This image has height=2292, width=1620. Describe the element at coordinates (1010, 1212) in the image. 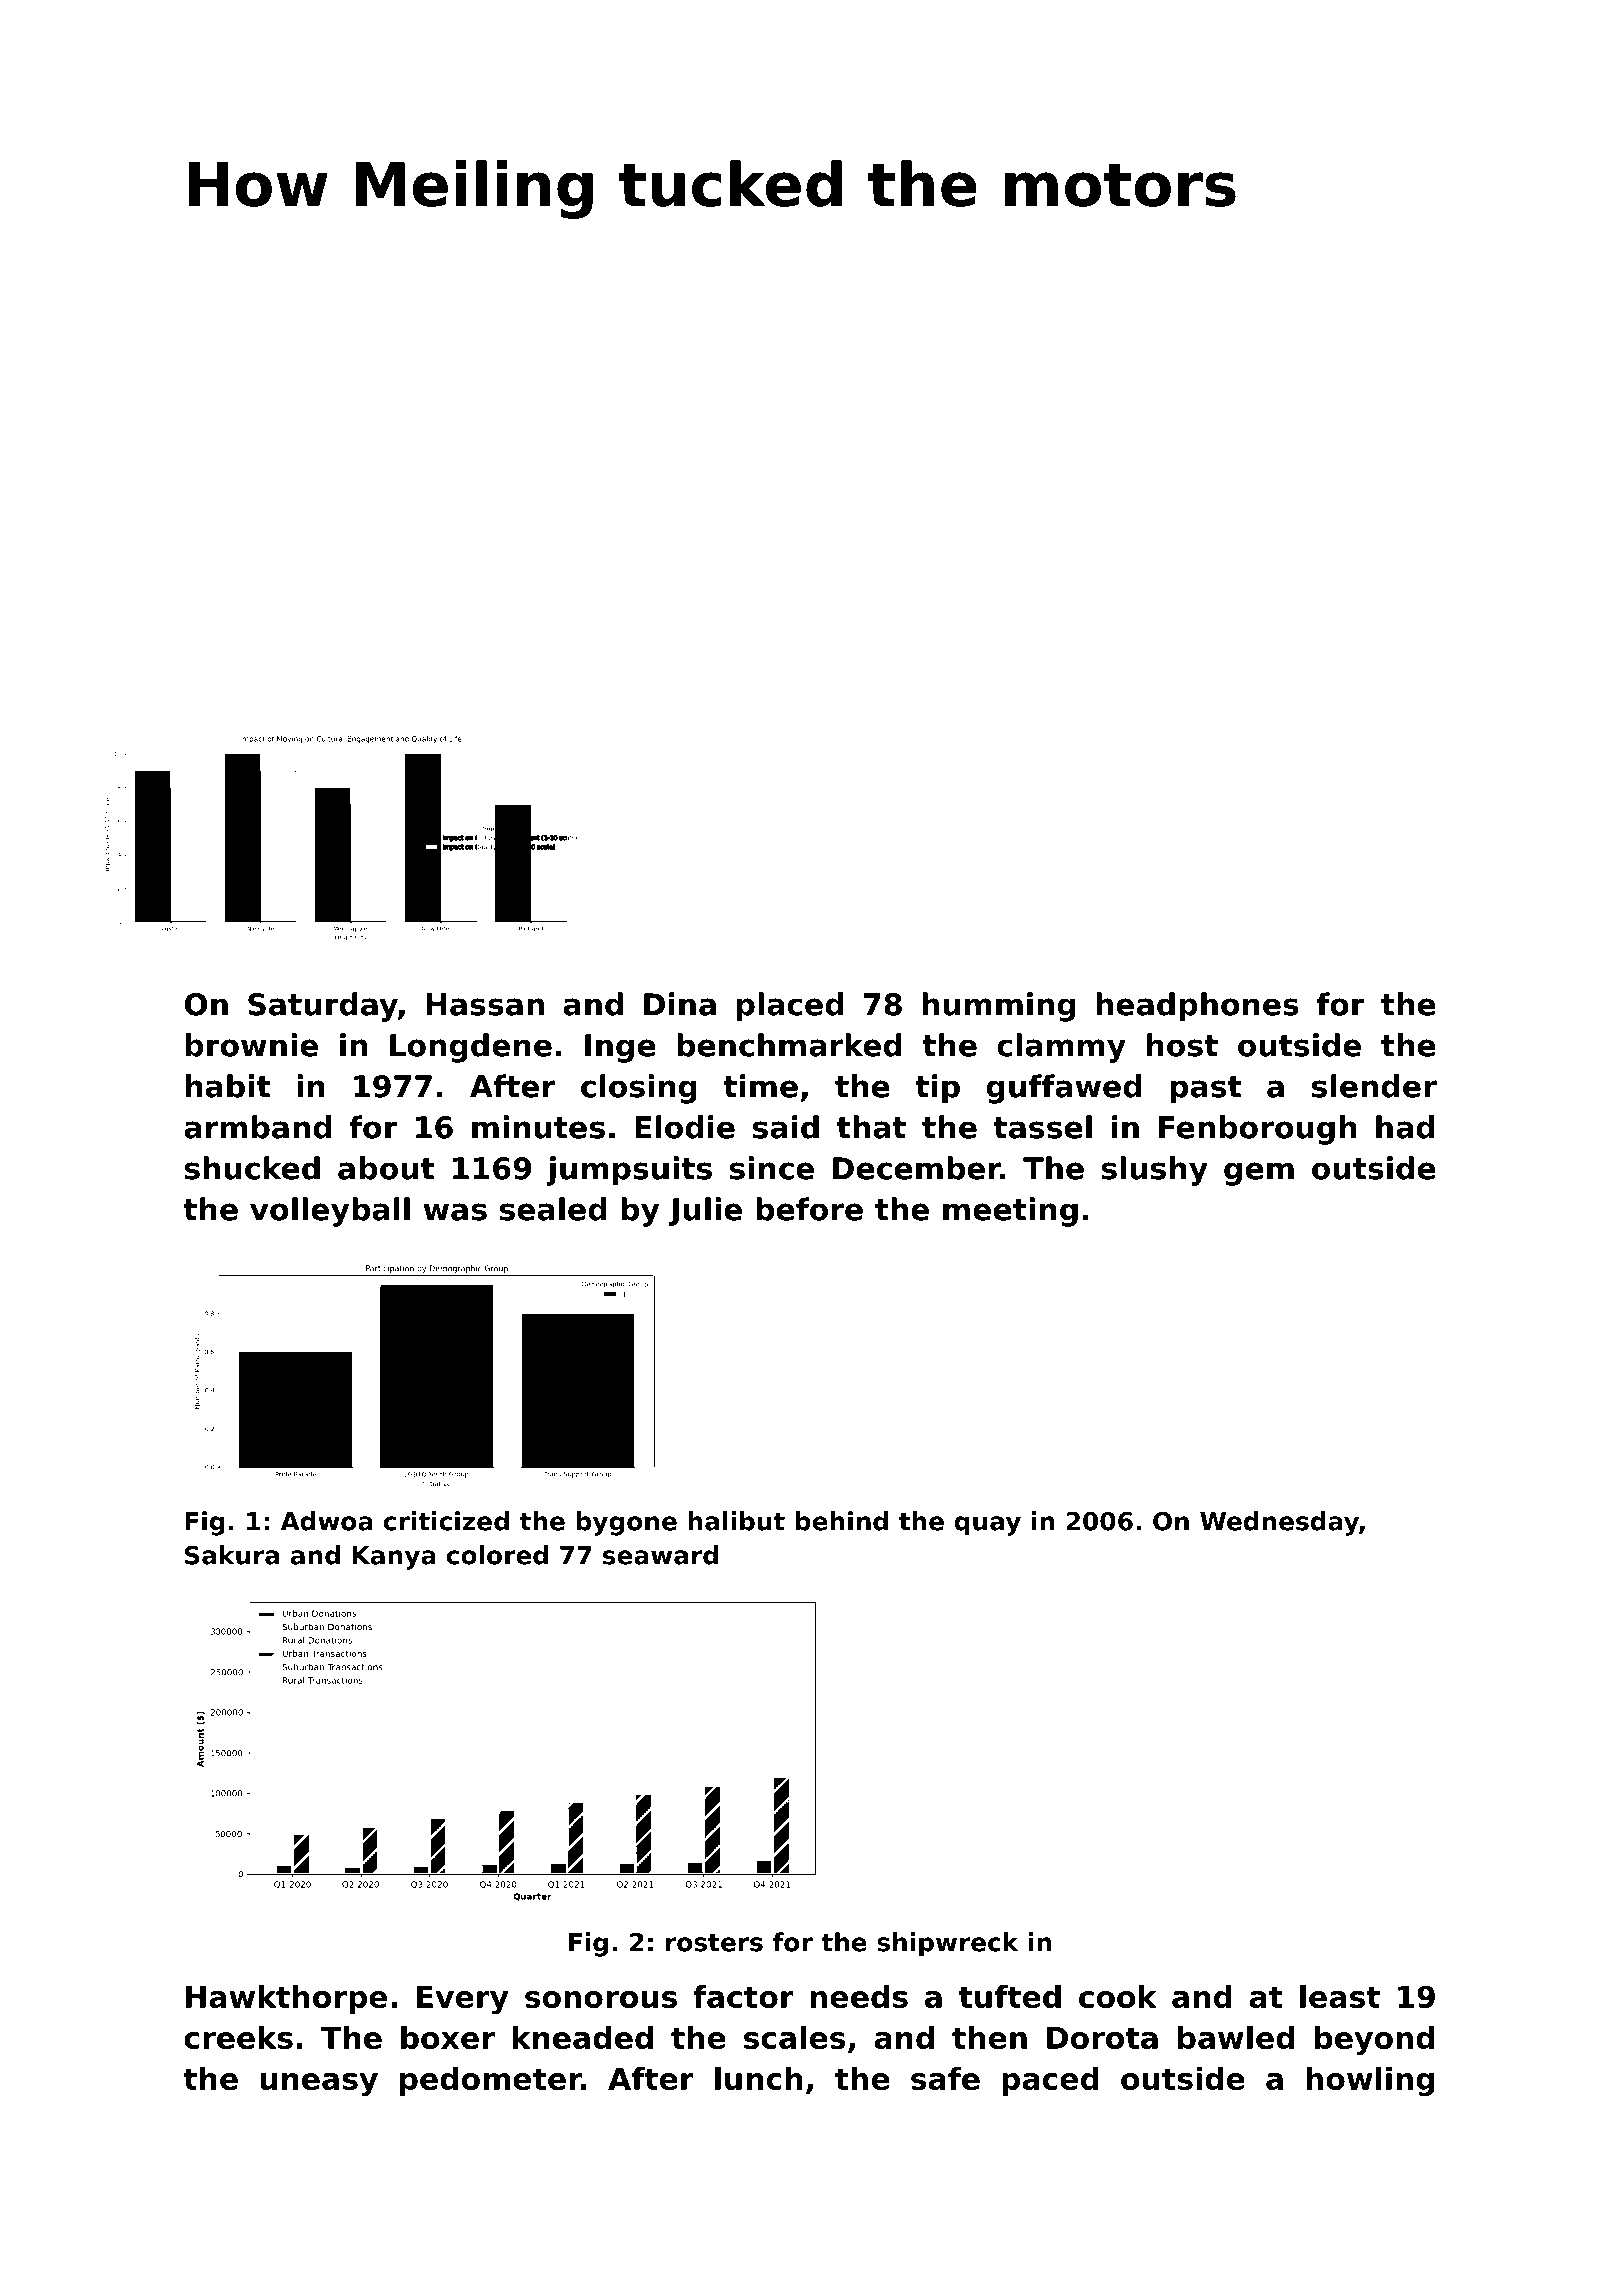

I see `meeting` at that location.
